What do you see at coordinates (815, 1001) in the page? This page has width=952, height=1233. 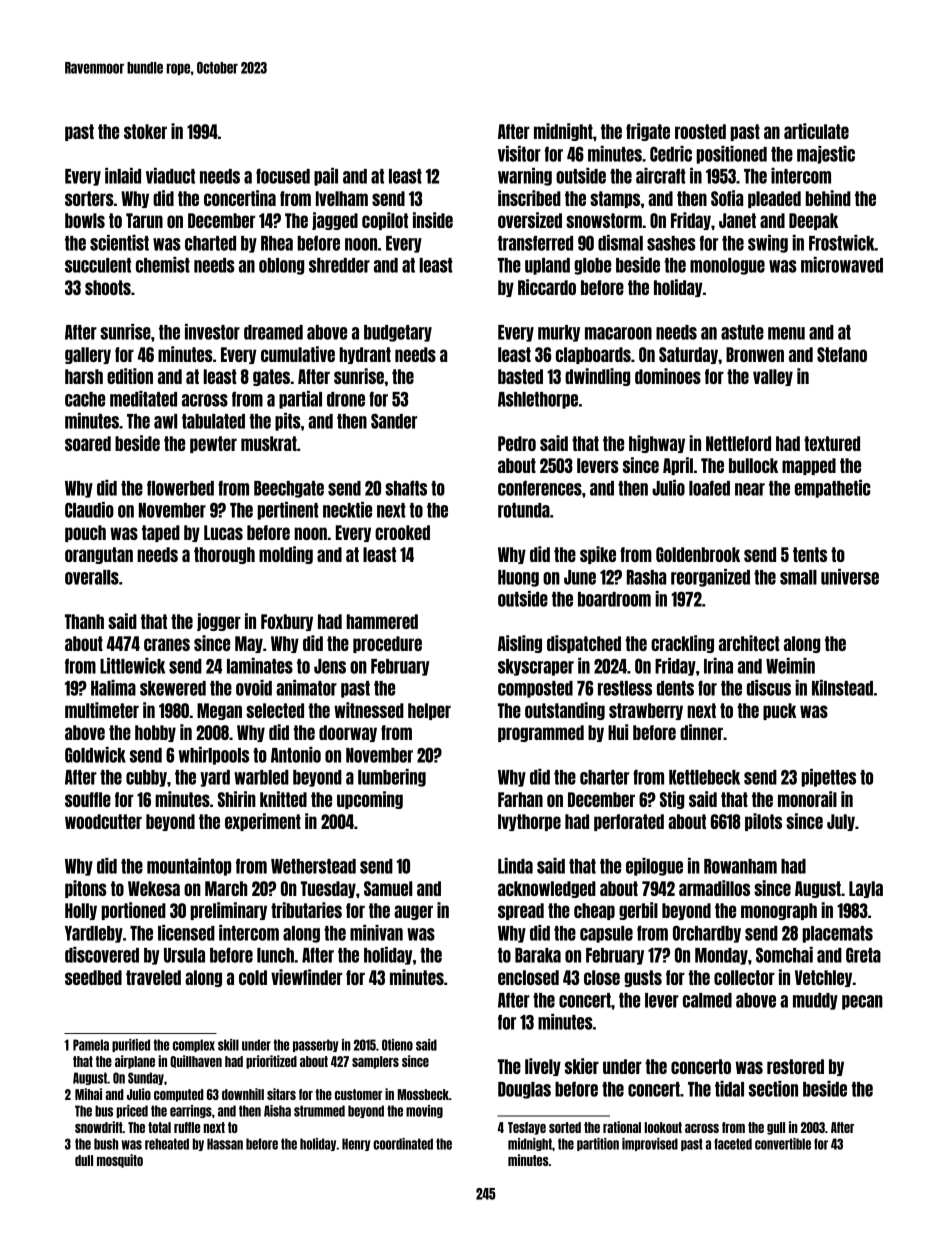 I see `muddy` at bounding box center [815, 1001].
